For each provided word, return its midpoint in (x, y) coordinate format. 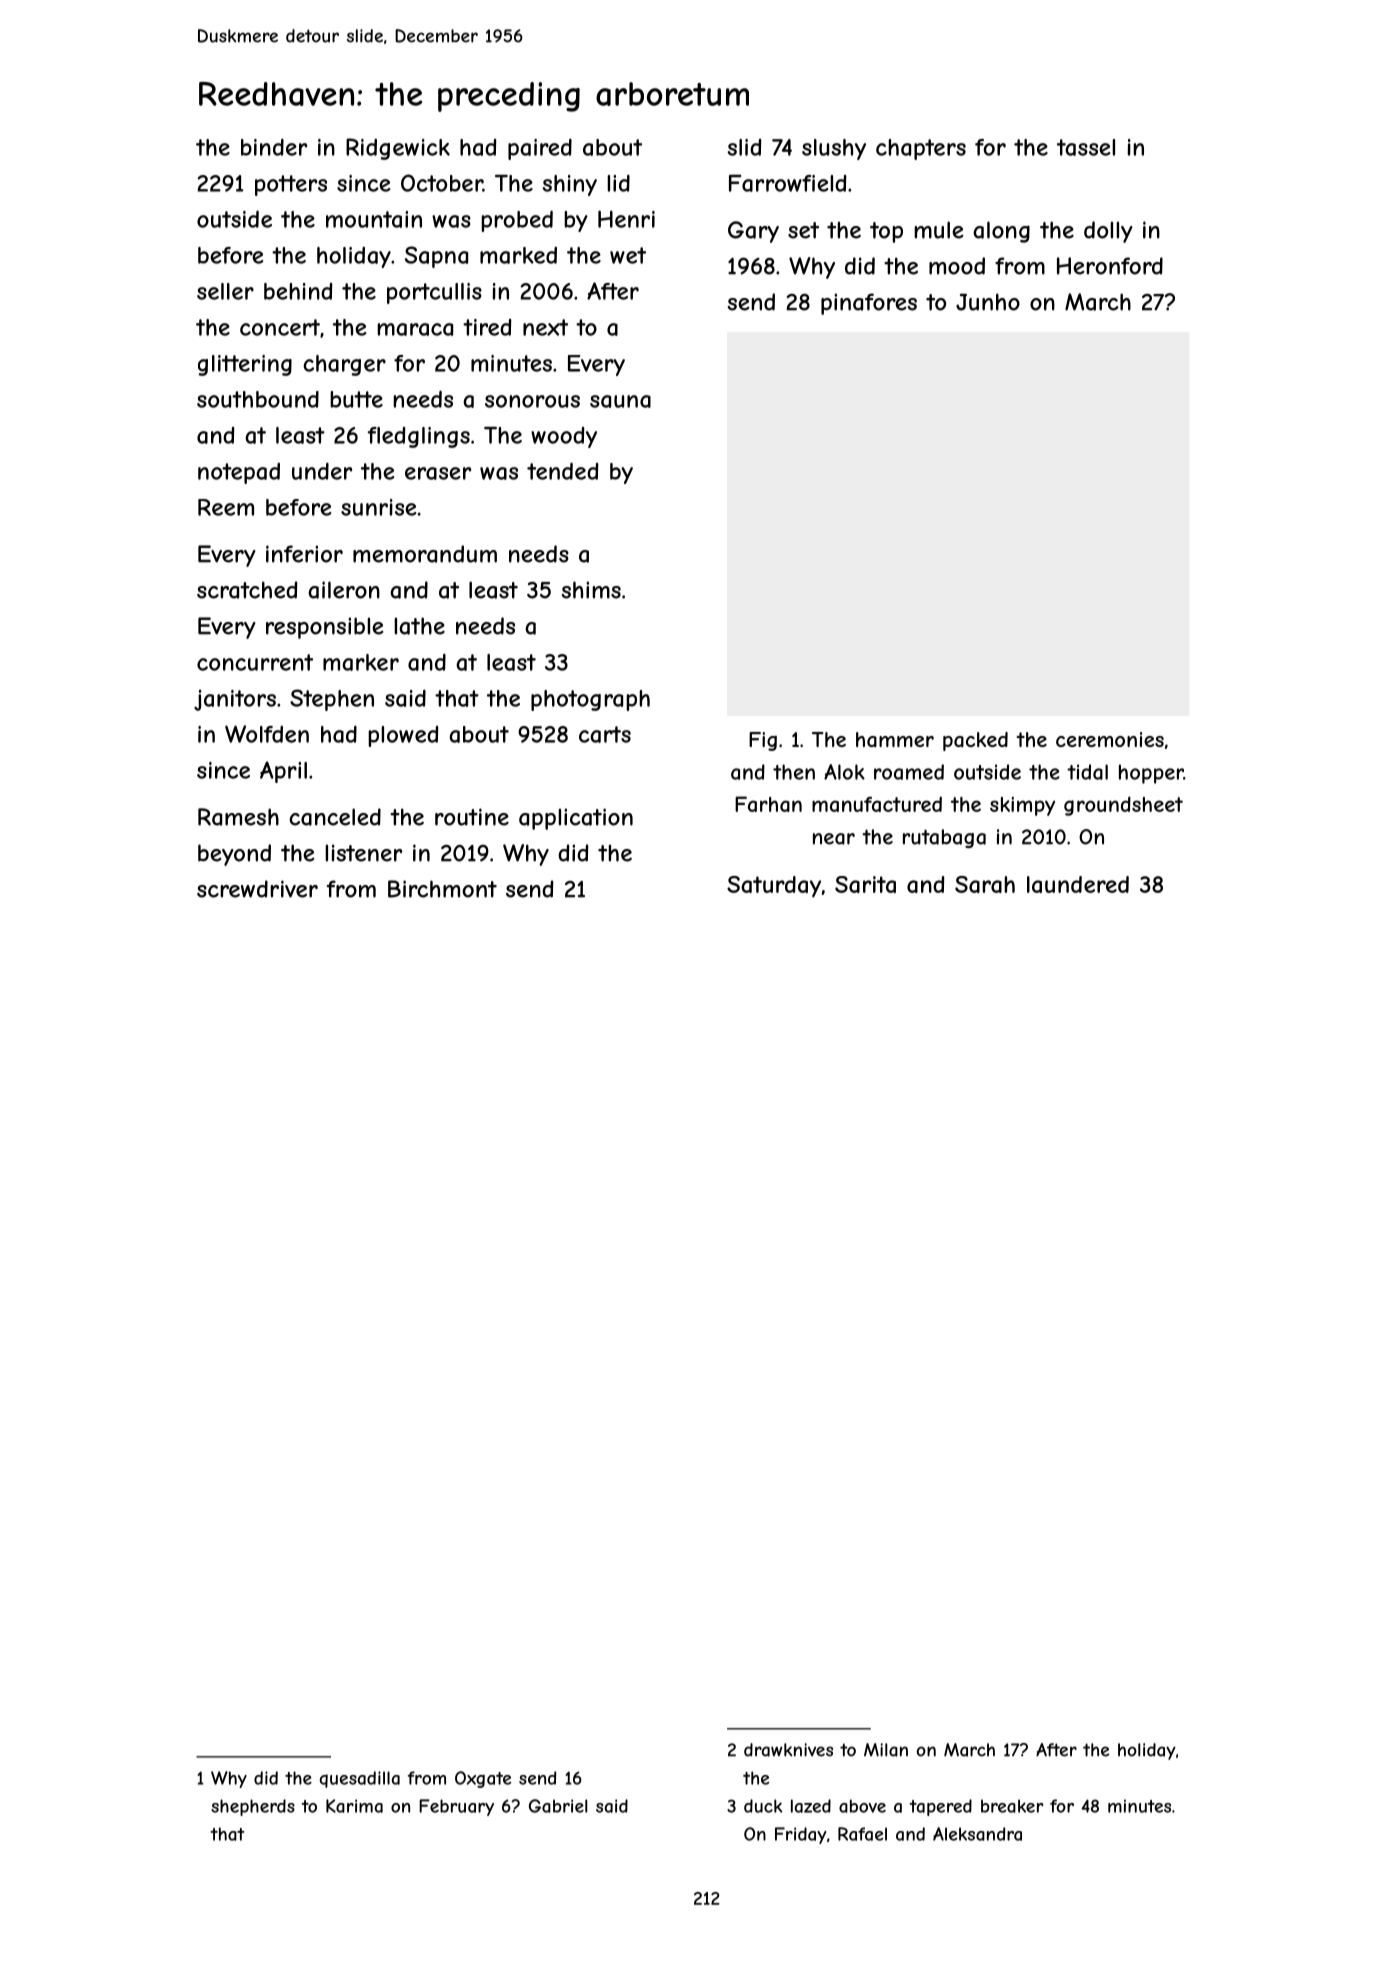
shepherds (253, 1807)
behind (298, 291)
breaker (1012, 1806)
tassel (1086, 147)
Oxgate (483, 1779)
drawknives (788, 1750)
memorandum (425, 554)
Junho (988, 302)
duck (763, 1806)
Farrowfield (787, 183)
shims (591, 590)
